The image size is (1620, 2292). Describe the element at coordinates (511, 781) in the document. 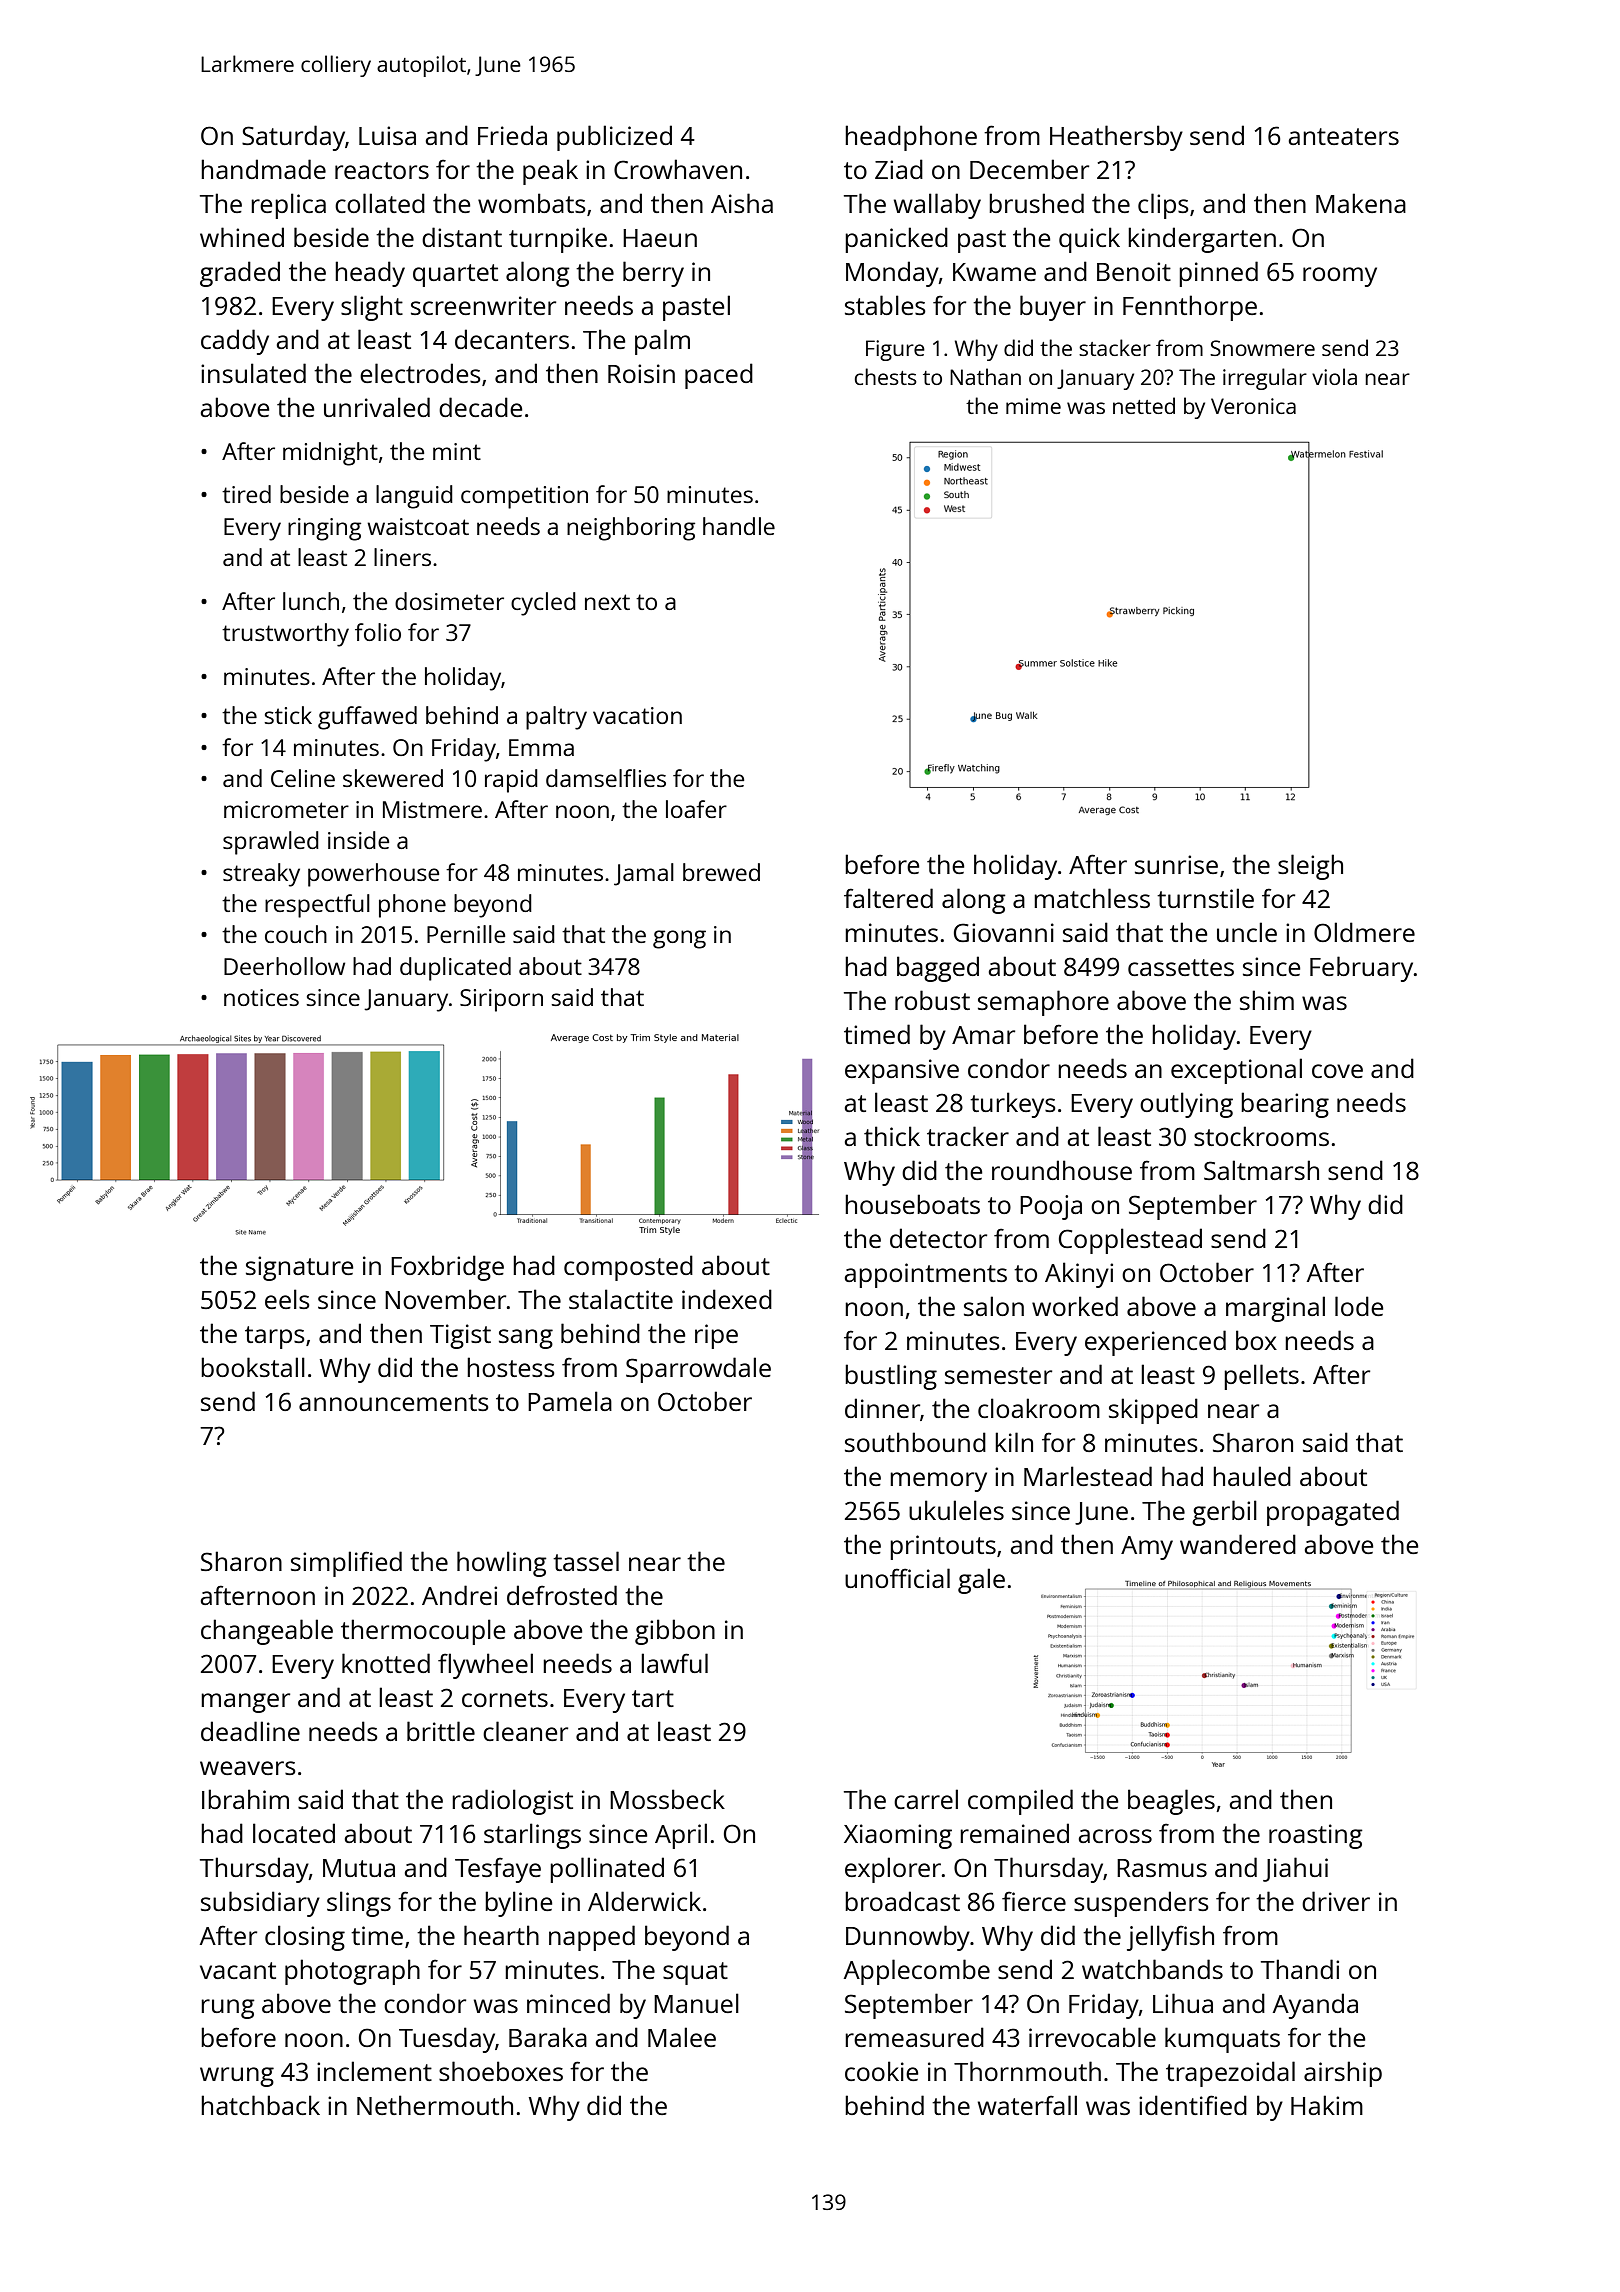

I see `rapid` at that location.
